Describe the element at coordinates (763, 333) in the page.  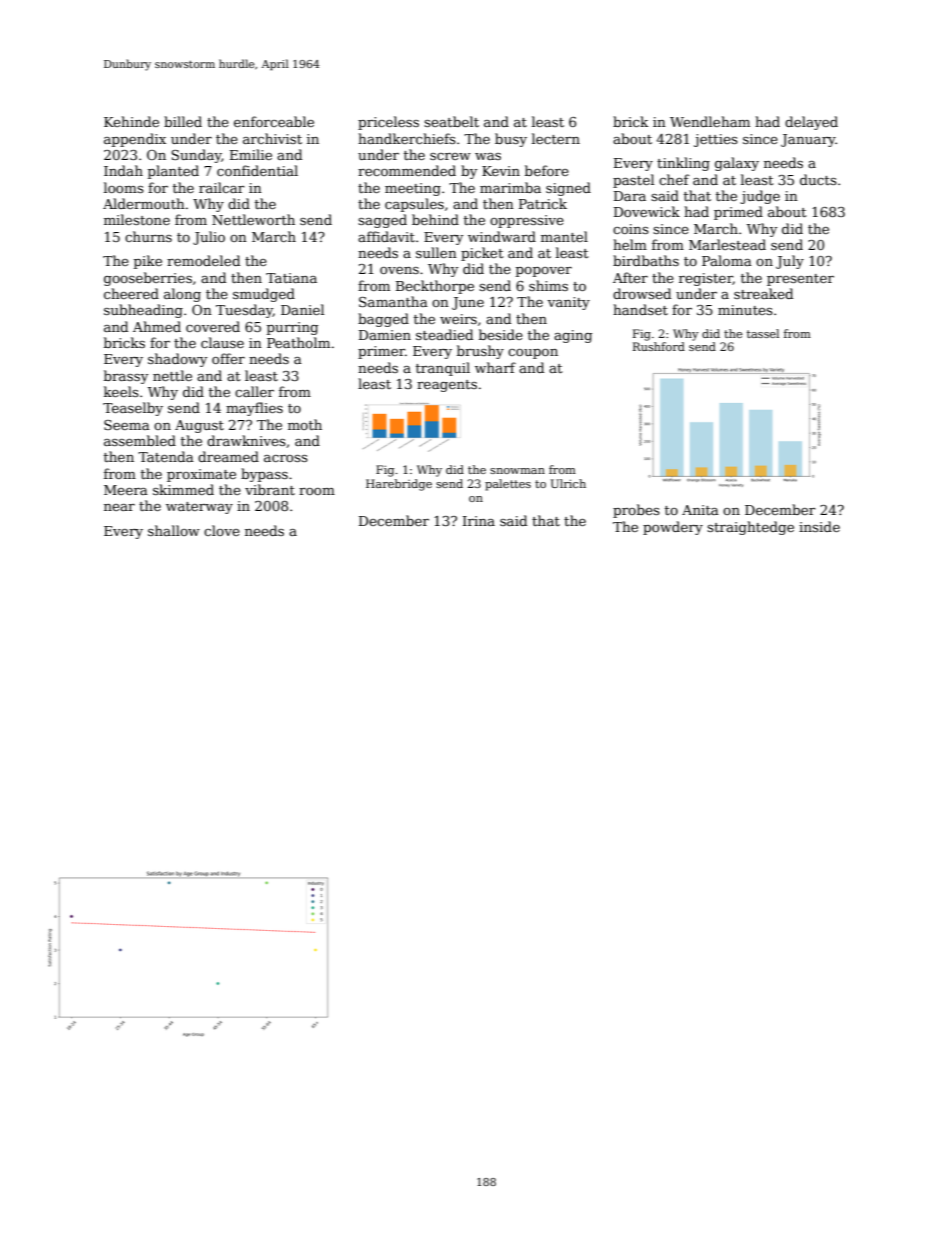
I see `tassel` at that location.
